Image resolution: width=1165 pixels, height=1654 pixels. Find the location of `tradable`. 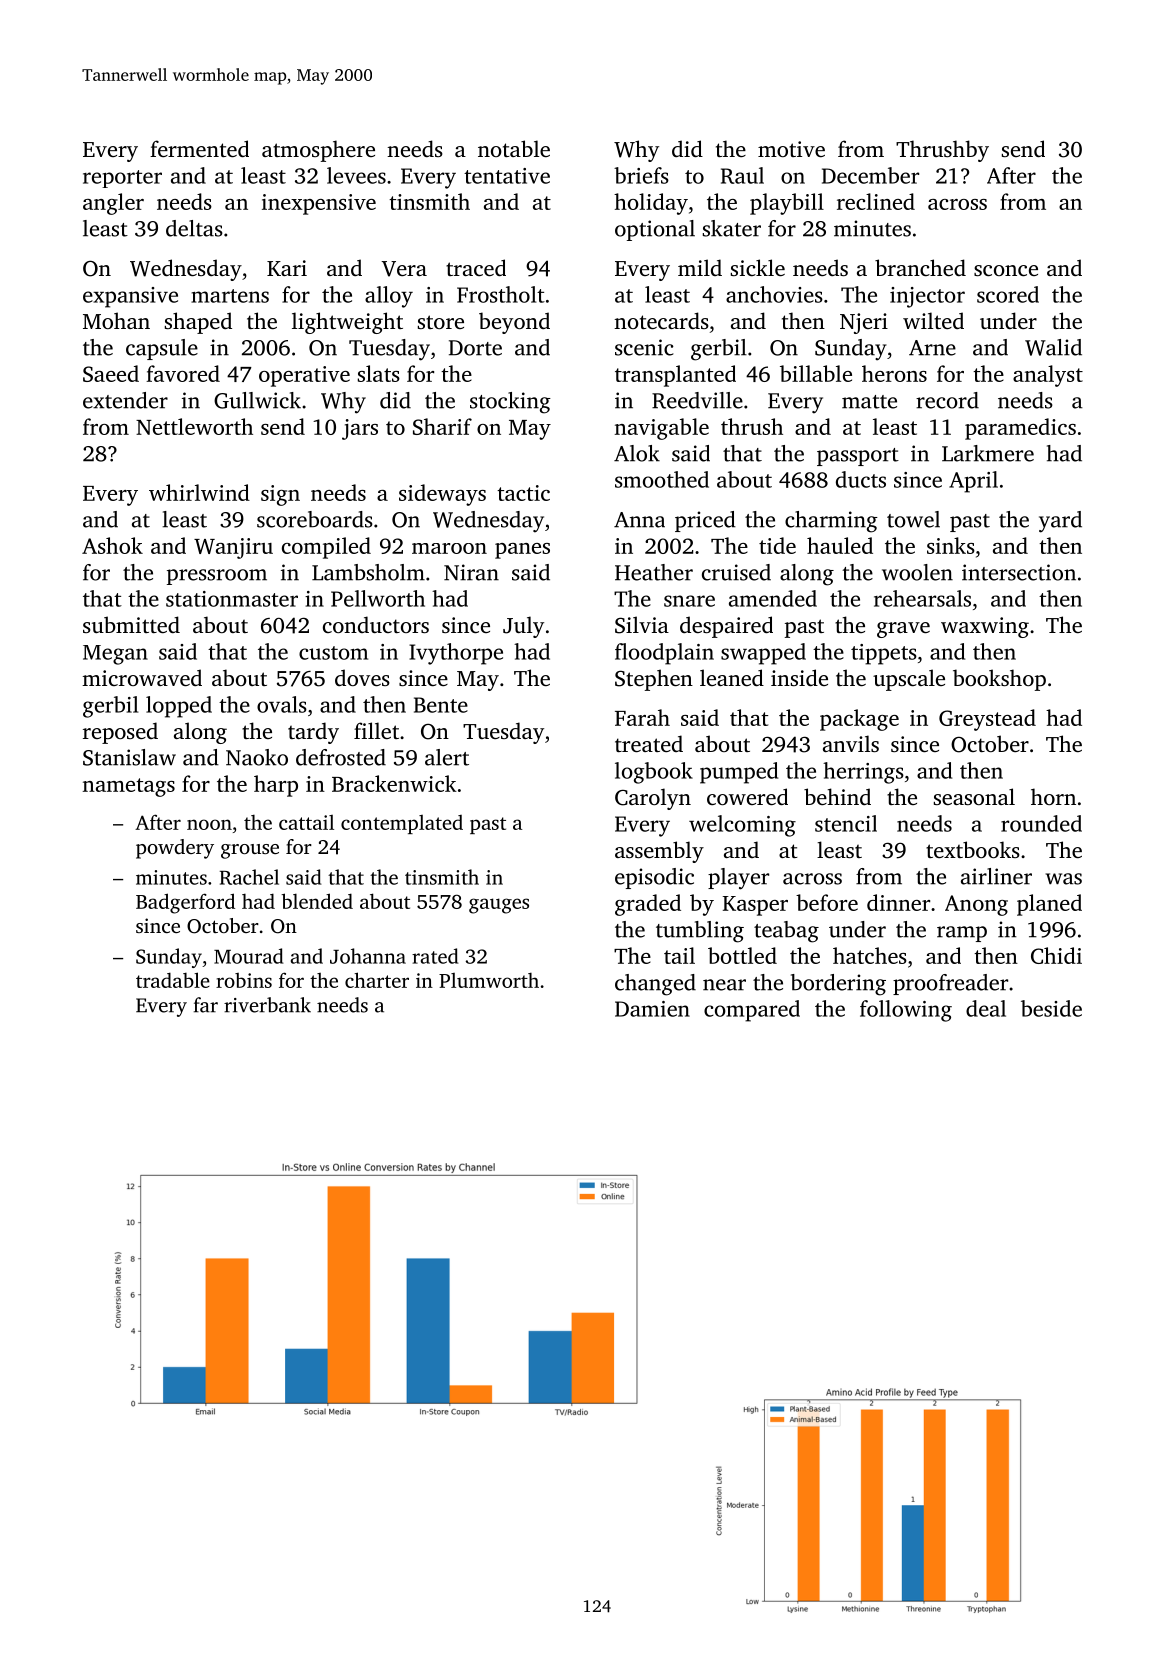

tradable is located at coordinates (173, 980).
